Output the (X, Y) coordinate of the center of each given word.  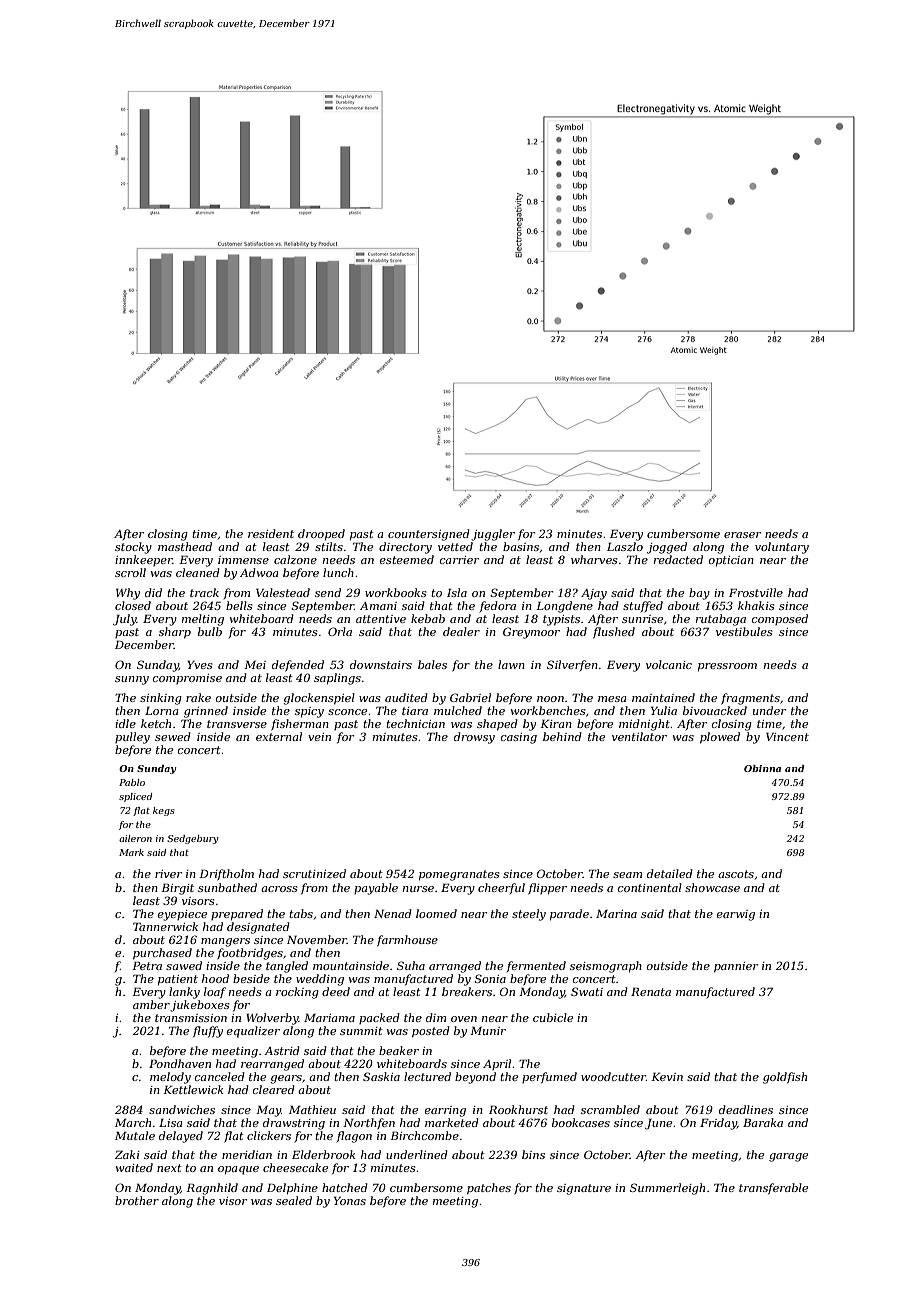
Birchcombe (424, 1135)
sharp (175, 633)
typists (561, 620)
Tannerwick (165, 926)
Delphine (292, 1189)
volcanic (669, 664)
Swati (587, 991)
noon (550, 699)
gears (286, 1079)
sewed (173, 736)
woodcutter (613, 1076)
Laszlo (625, 546)
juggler (493, 535)
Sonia (490, 978)
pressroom (727, 667)
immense (243, 560)
